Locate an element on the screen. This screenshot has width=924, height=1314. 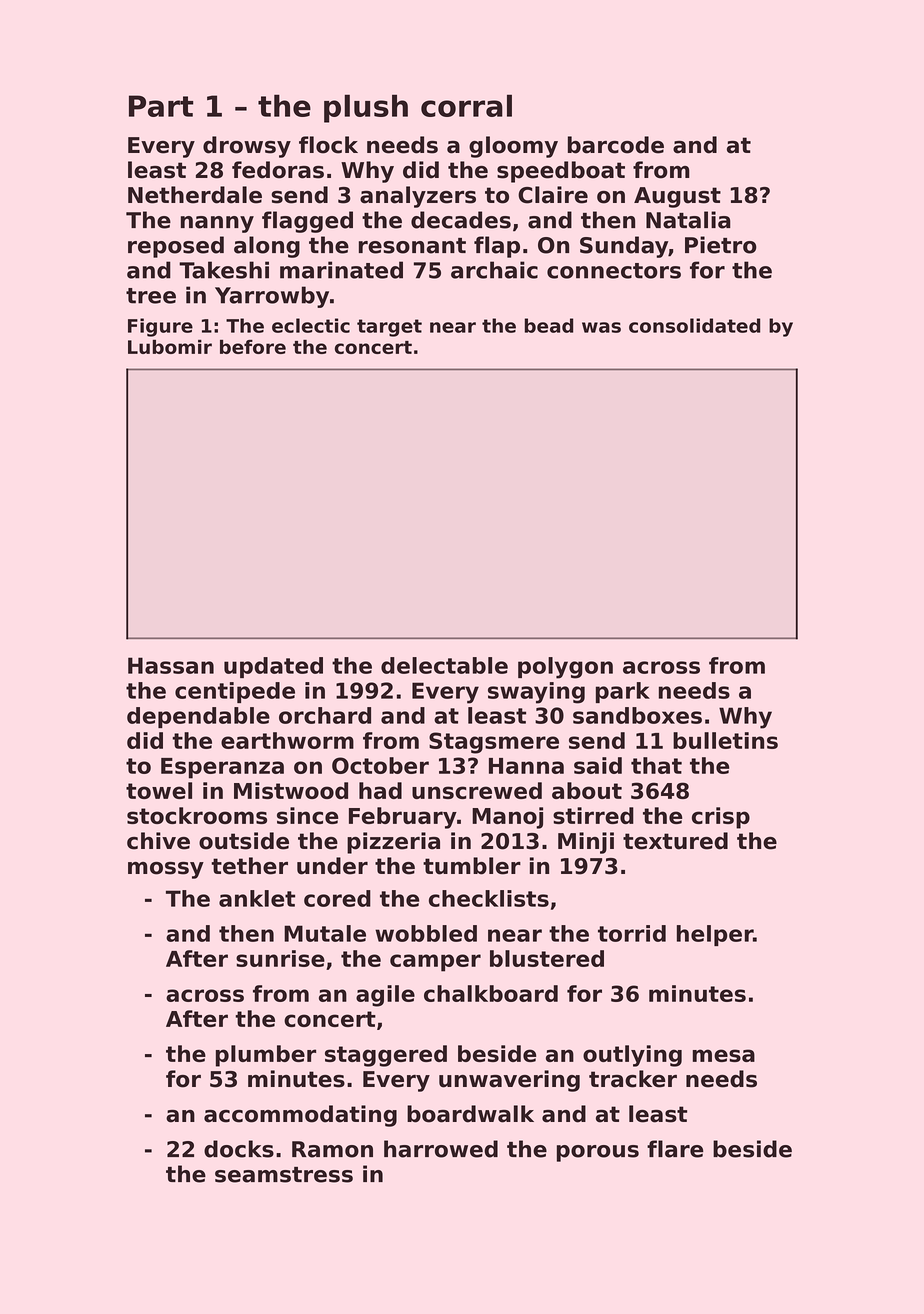
harrowed is located at coordinates (441, 1149).
